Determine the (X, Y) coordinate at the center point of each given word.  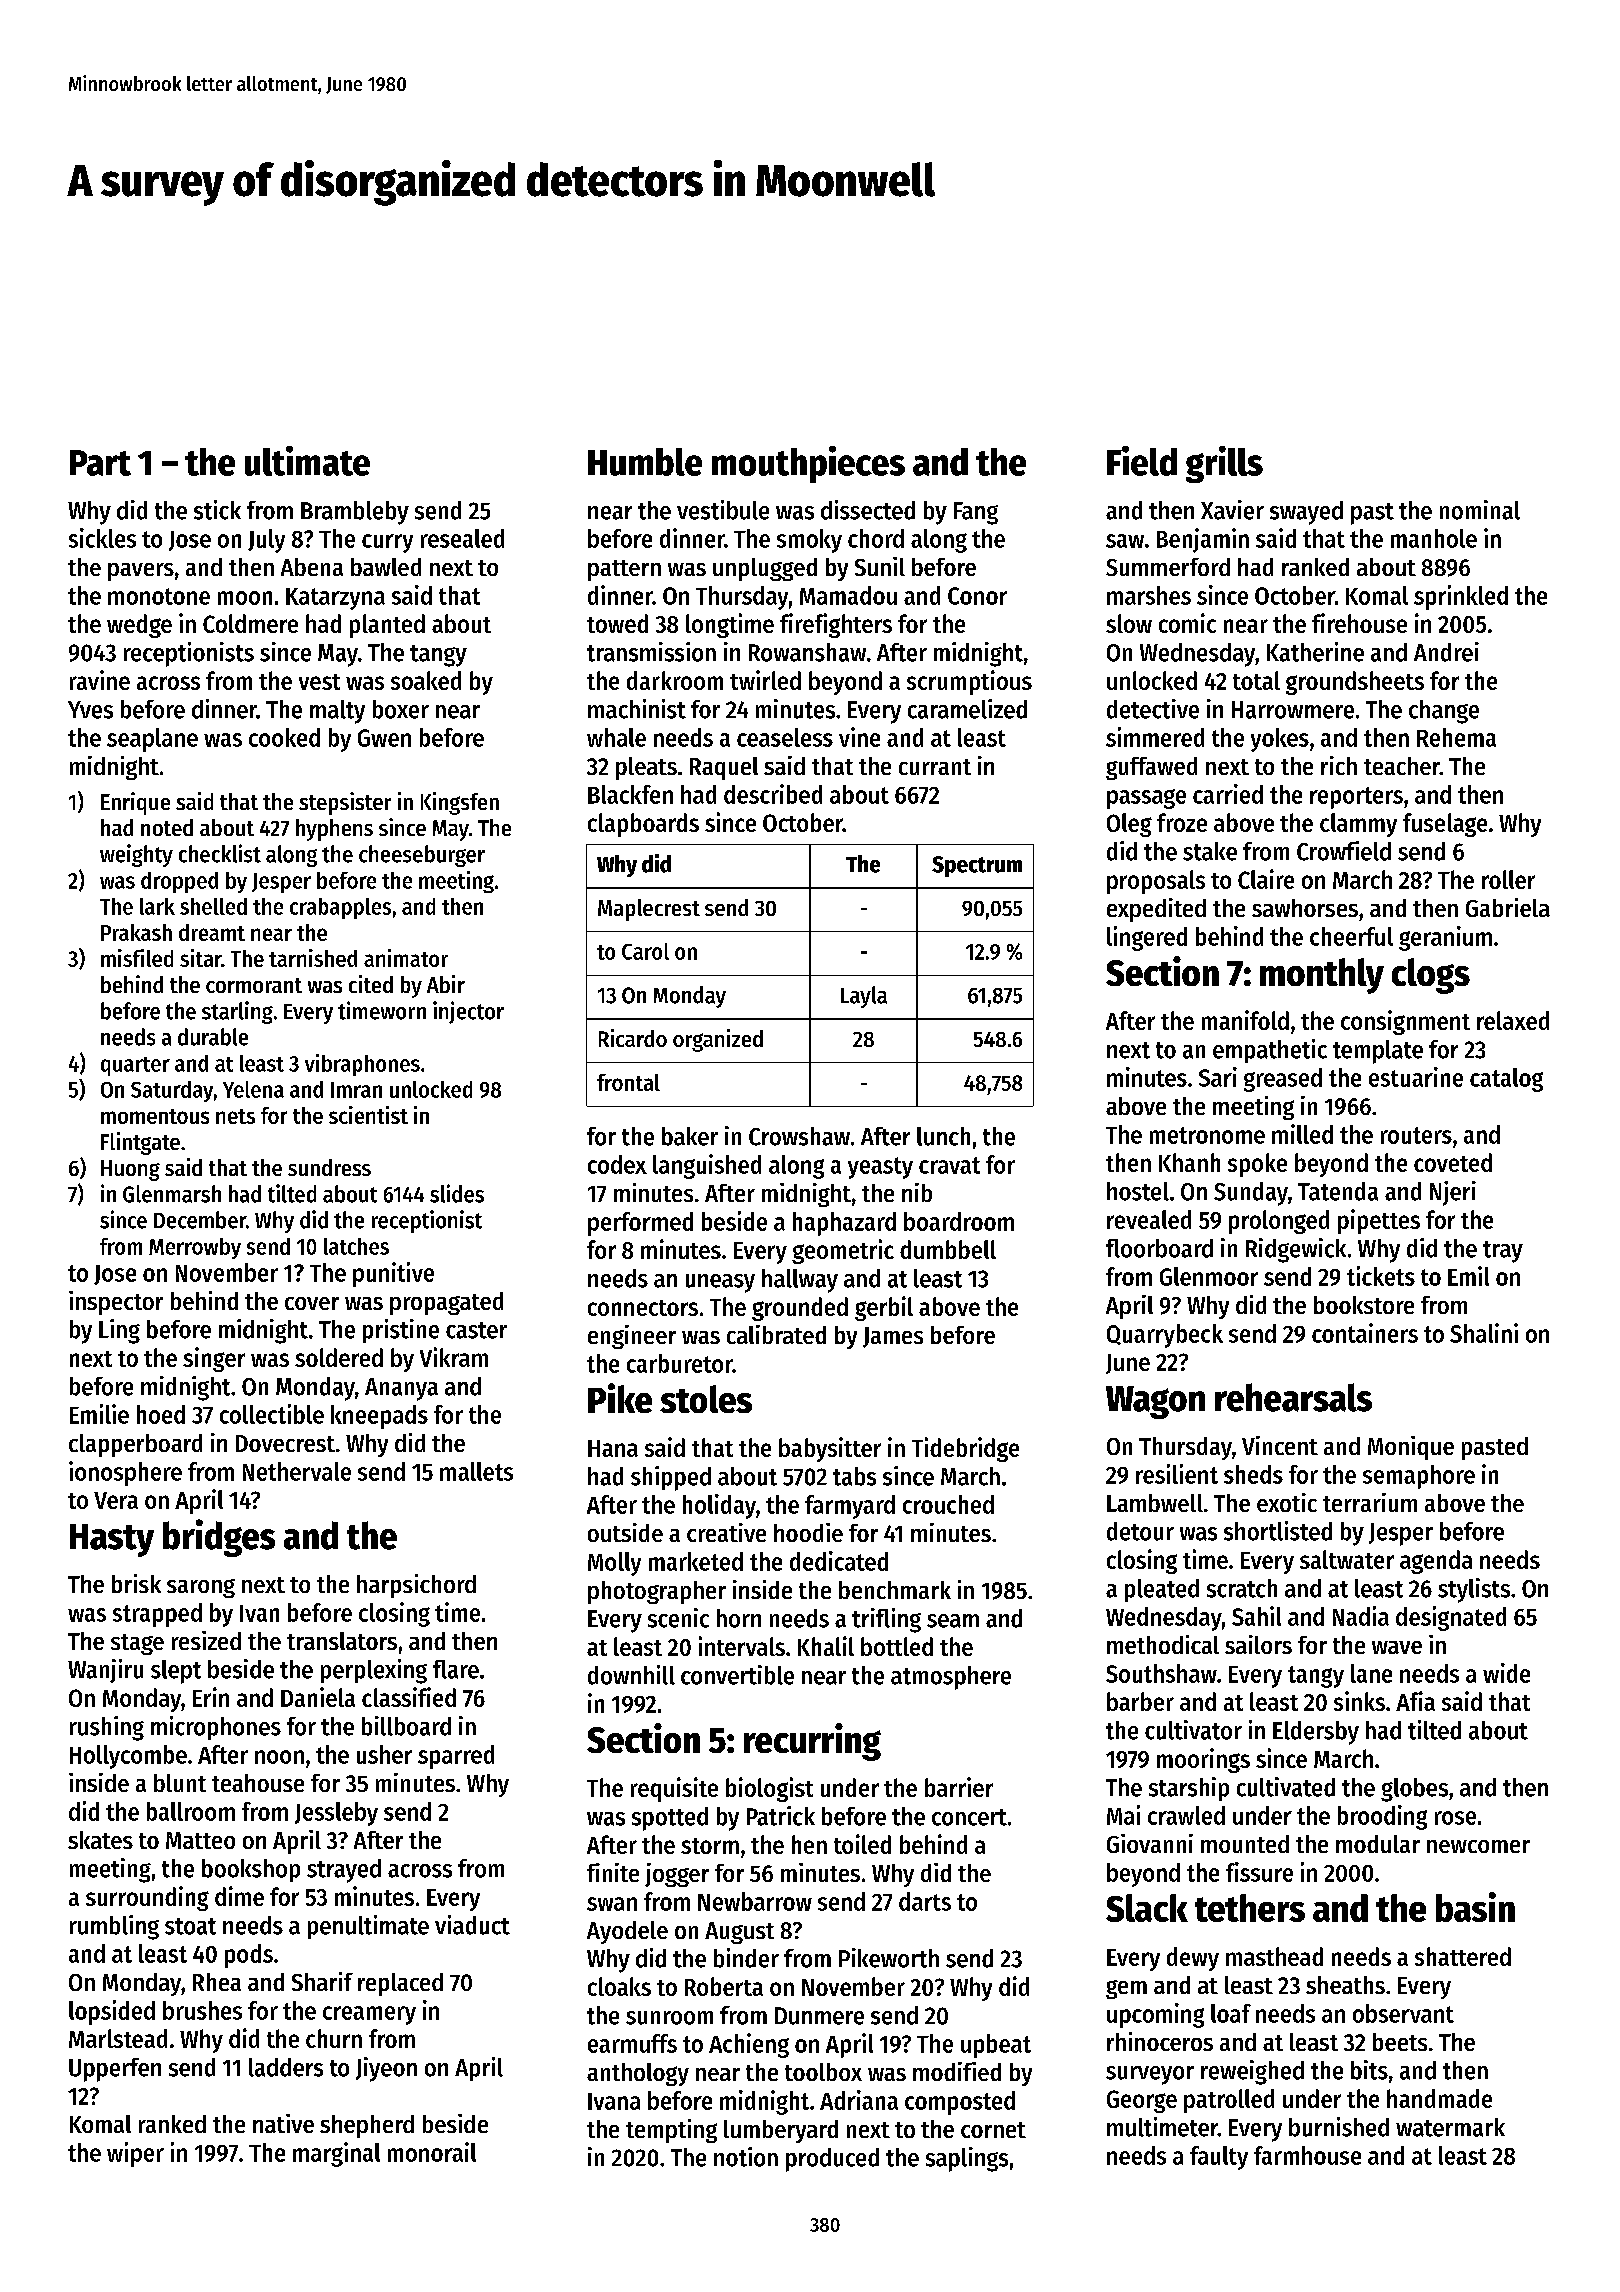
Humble (645, 462)
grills (1224, 464)
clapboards (643, 825)
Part (100, 463)
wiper (135, 2154)
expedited (1156, 910)
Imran (356, 1090)
